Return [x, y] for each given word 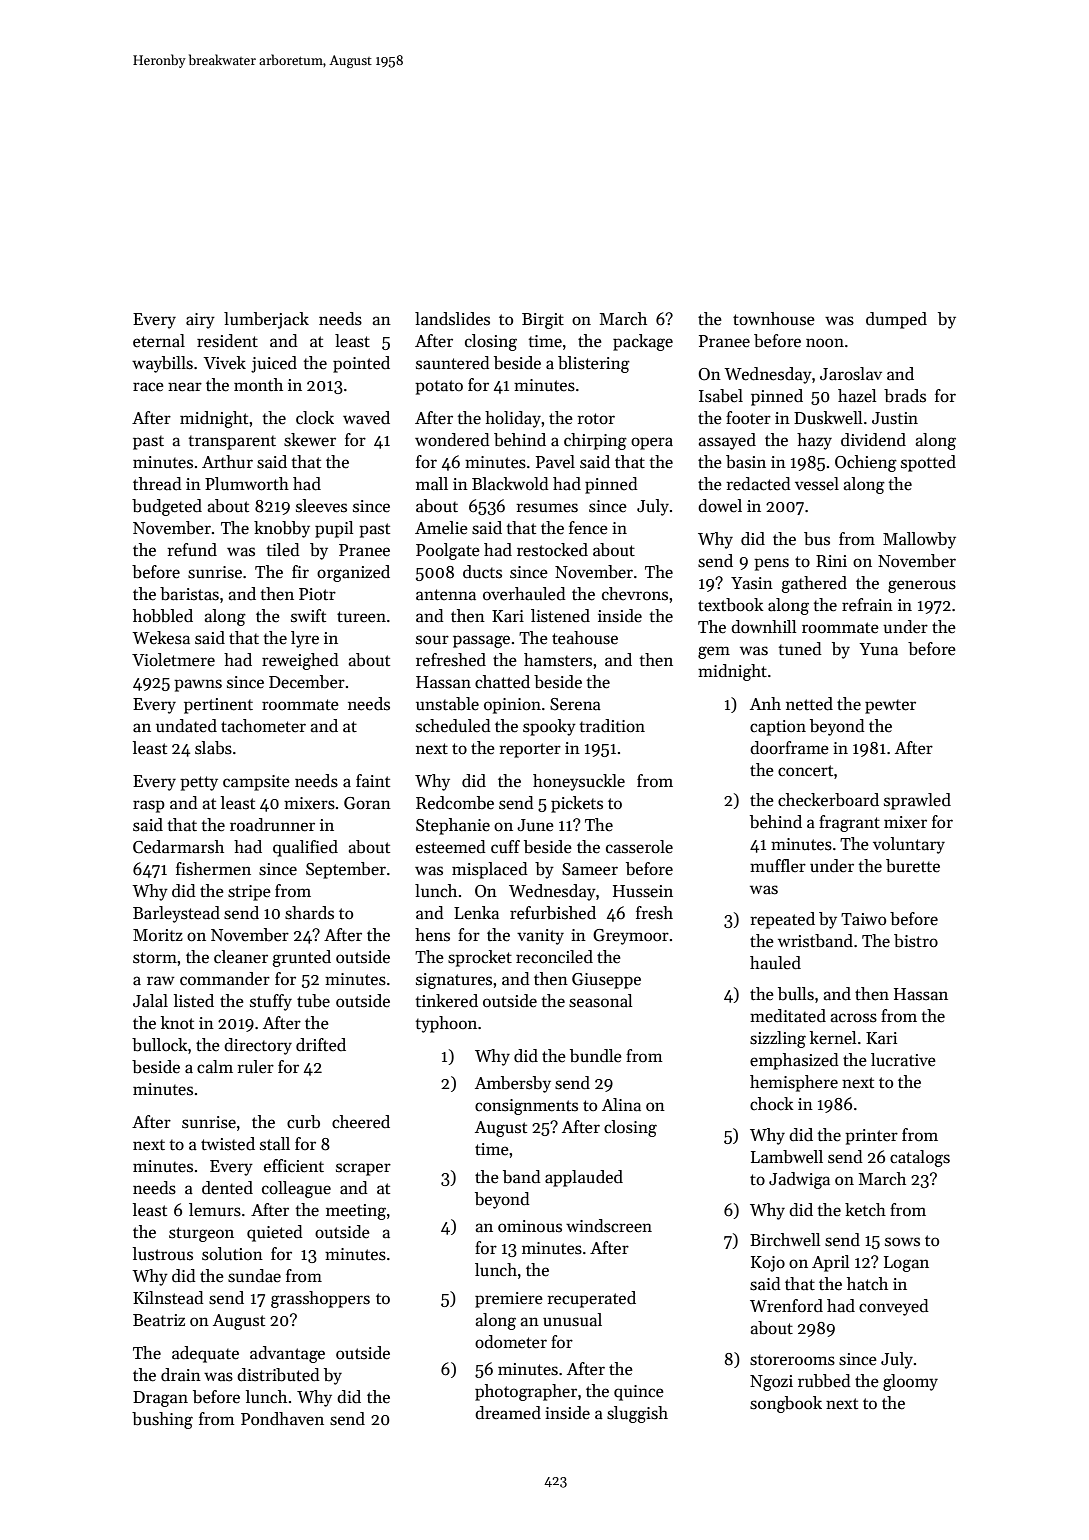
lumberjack [266, 320]
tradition [612, 726]
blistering [594, 364]
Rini [831, 561]
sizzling [778, 1039]
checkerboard [828, 800]
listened [560, 616]
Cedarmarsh [178, 847]
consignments [526, 1107]
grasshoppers [320, 1299]
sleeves [321, 506]
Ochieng [866, 463]
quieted [275, 1233]
